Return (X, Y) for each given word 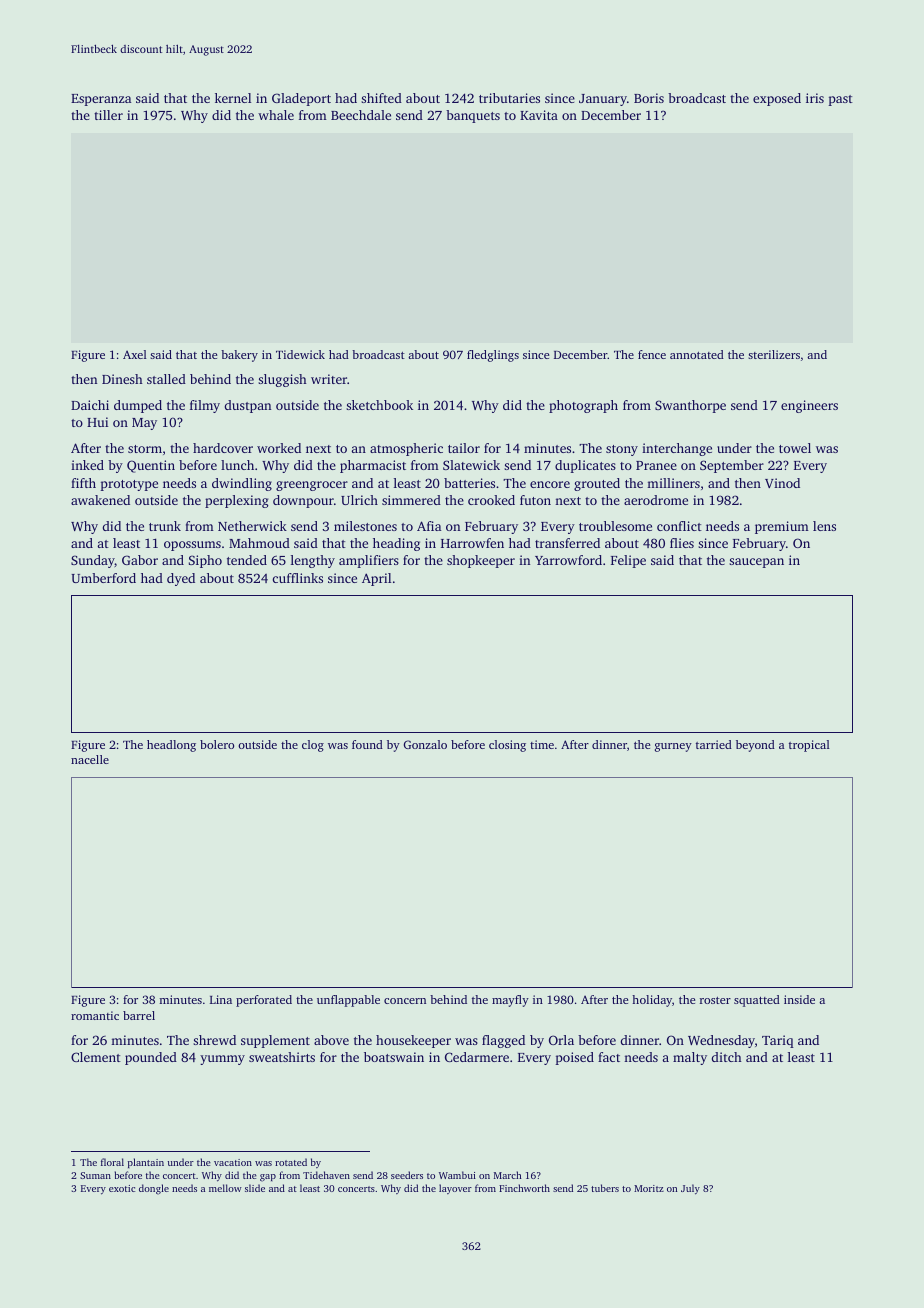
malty (690, 1058)
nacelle (90, 759)
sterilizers (774, 354)
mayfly (510, 1001)
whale (276, 115)
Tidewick (300, 354)
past (840, 100)
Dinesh (122, 379)
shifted (381, 98)
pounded (151, 1058)
